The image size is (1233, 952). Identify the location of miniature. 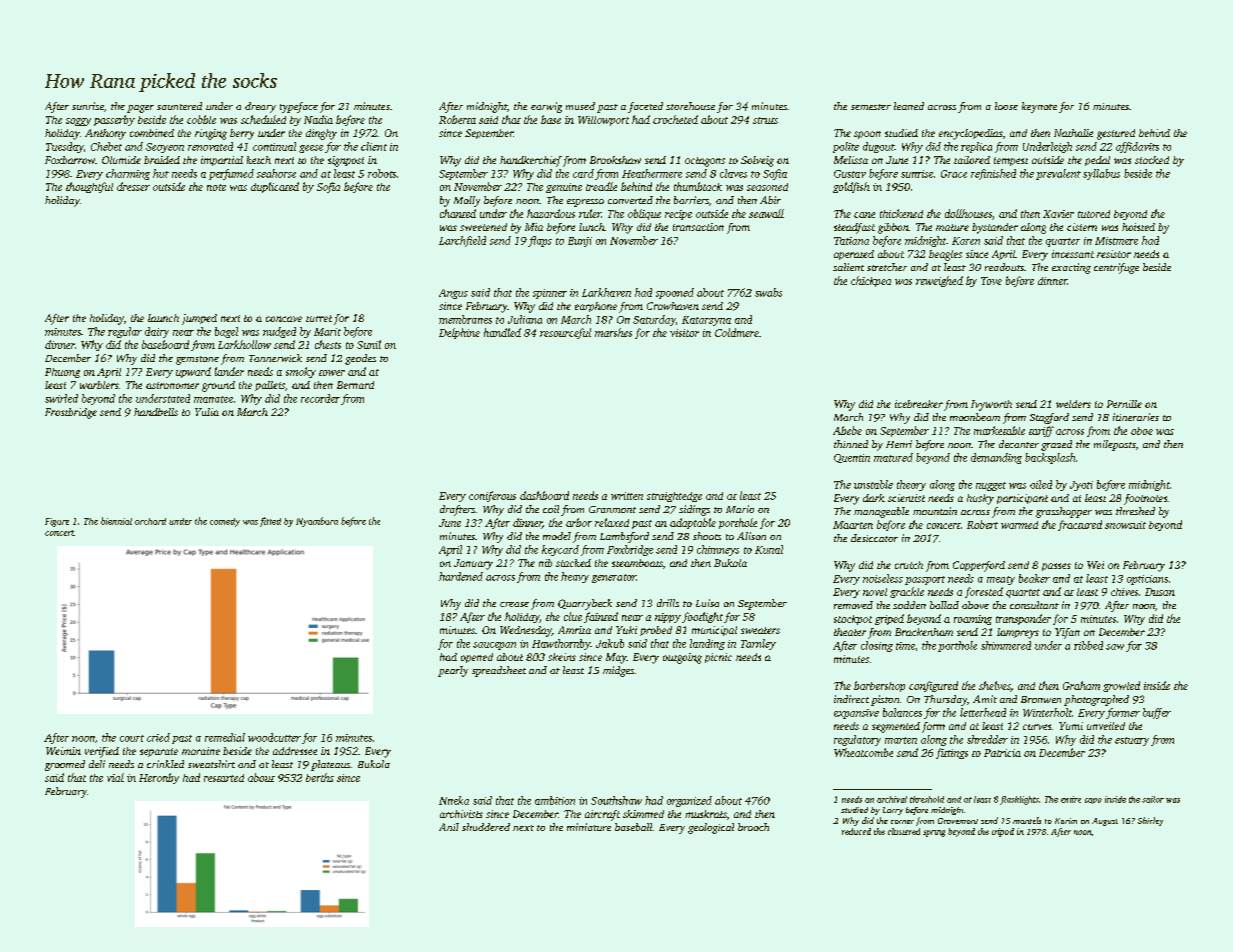
(589, 827).
